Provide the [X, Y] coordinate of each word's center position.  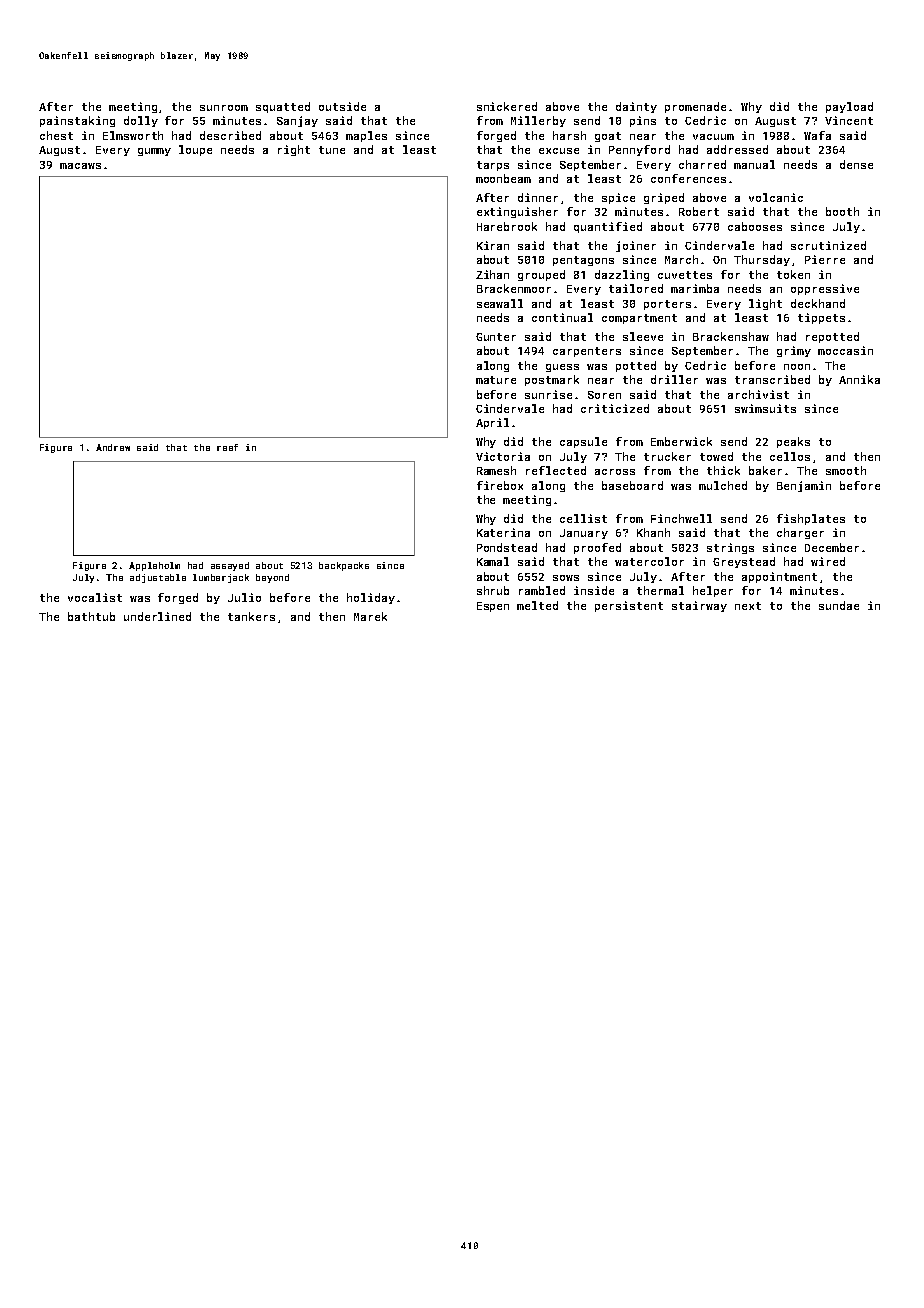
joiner [636, 246]
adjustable [158, 578]
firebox [500, 485]
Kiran [493, 245]
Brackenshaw [731, 336]
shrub [493, 590]
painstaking [77, 121]
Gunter [496, 337]
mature [496, 380]
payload [849, 107]
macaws [80, 166]
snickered [507, 106]
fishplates [811, 519]
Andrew [113, 447]
